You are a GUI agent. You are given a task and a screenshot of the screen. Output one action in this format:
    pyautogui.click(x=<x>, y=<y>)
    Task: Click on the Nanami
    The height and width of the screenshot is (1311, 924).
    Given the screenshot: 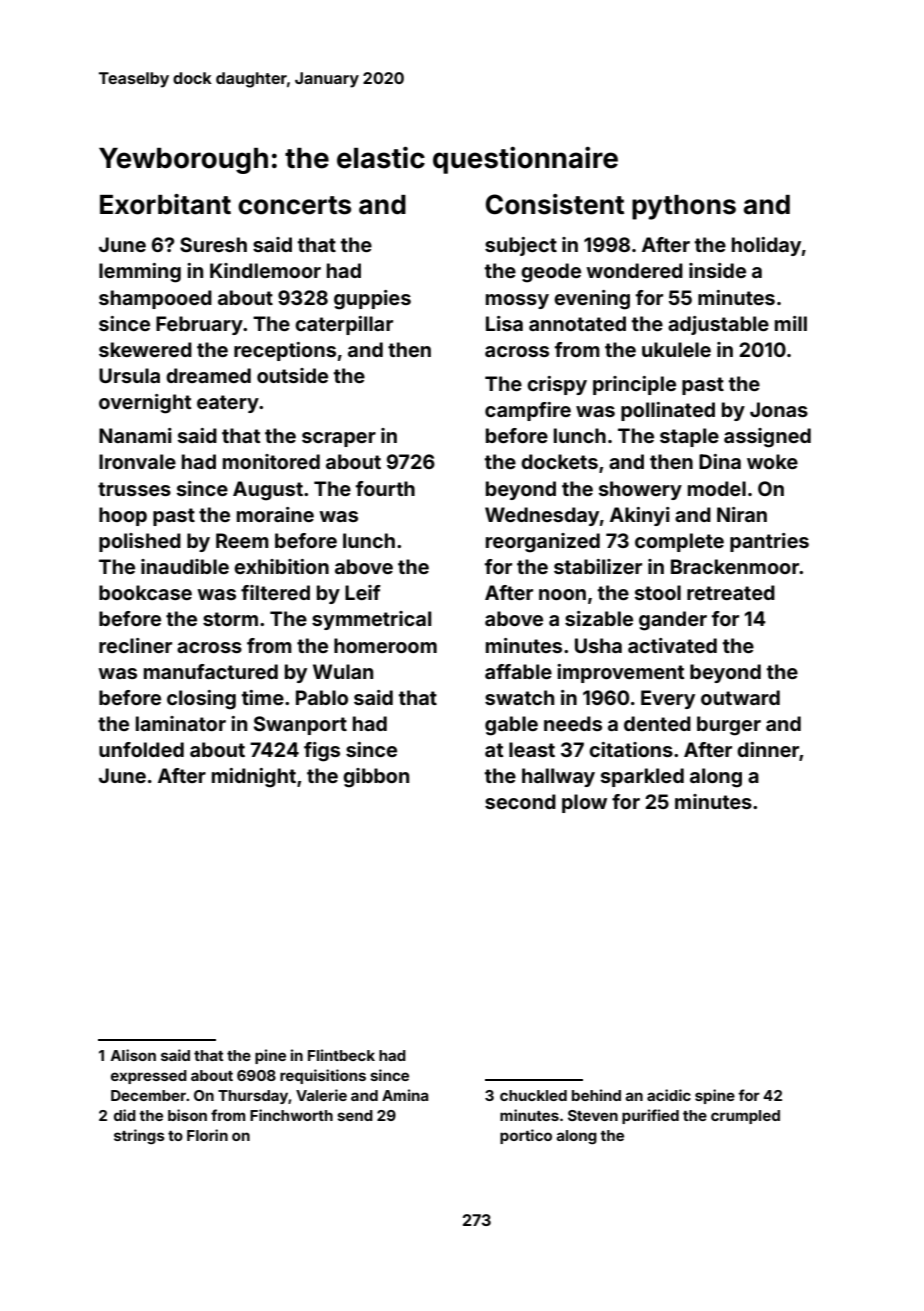 What is the action you would take?
    pyautogui.click(x=135, y=435)
